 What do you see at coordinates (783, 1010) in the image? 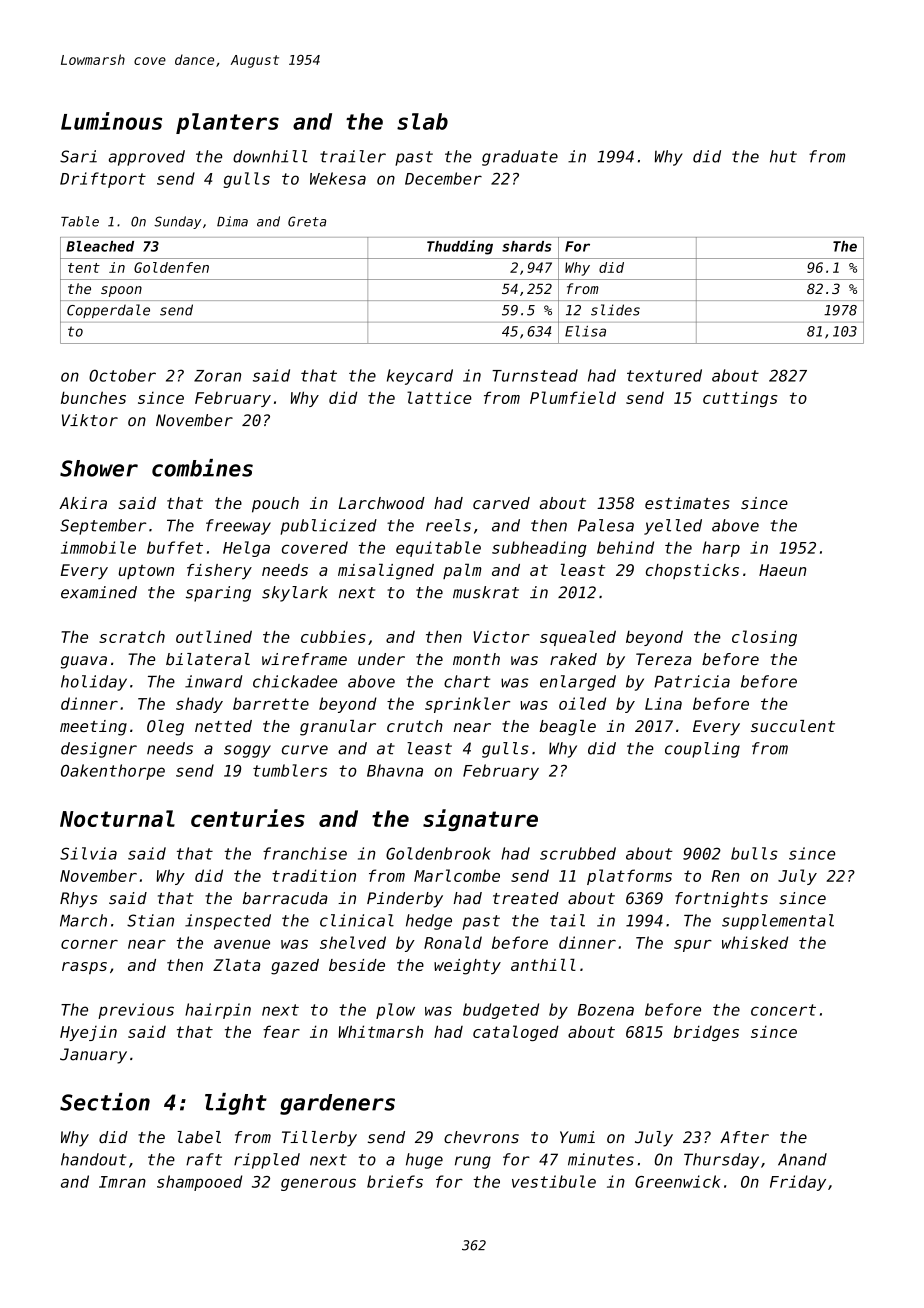
I see `concert` at bounding box center [783, 1010].
